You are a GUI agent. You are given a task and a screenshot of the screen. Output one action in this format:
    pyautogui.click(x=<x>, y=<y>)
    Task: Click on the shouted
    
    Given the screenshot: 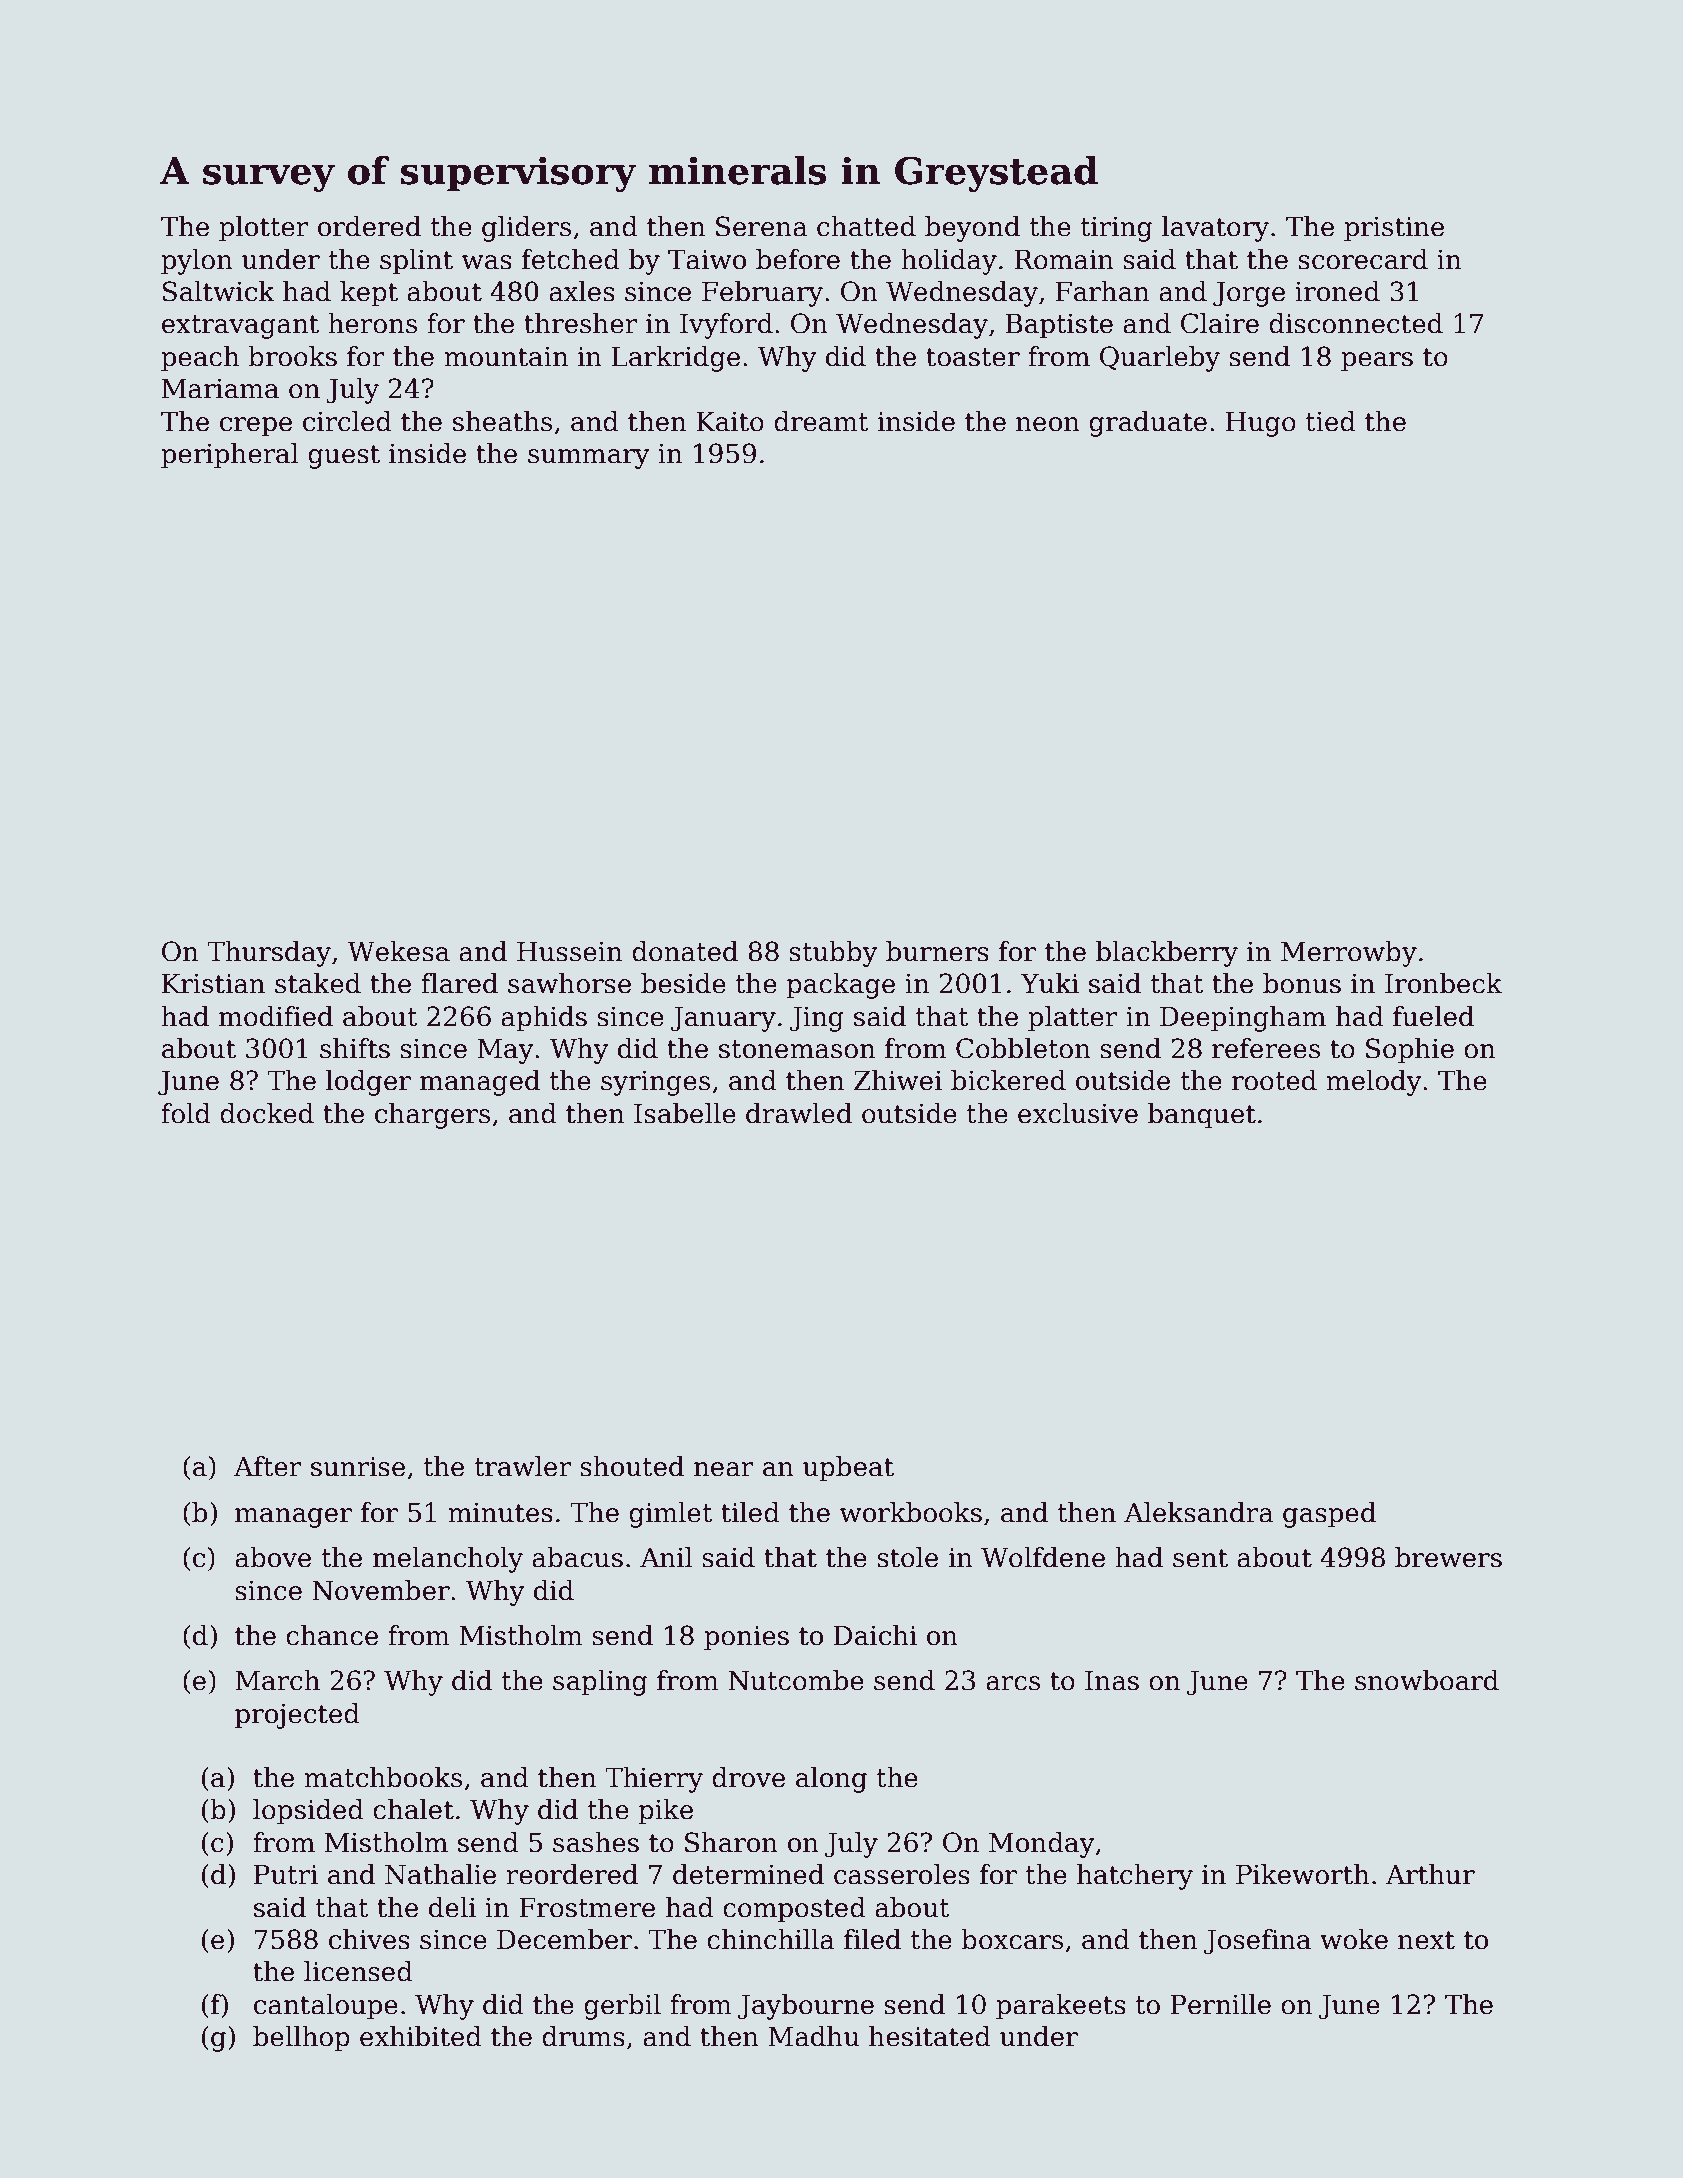 What is the action you would take?
    pyautogui.click(x=632, y=1466)
